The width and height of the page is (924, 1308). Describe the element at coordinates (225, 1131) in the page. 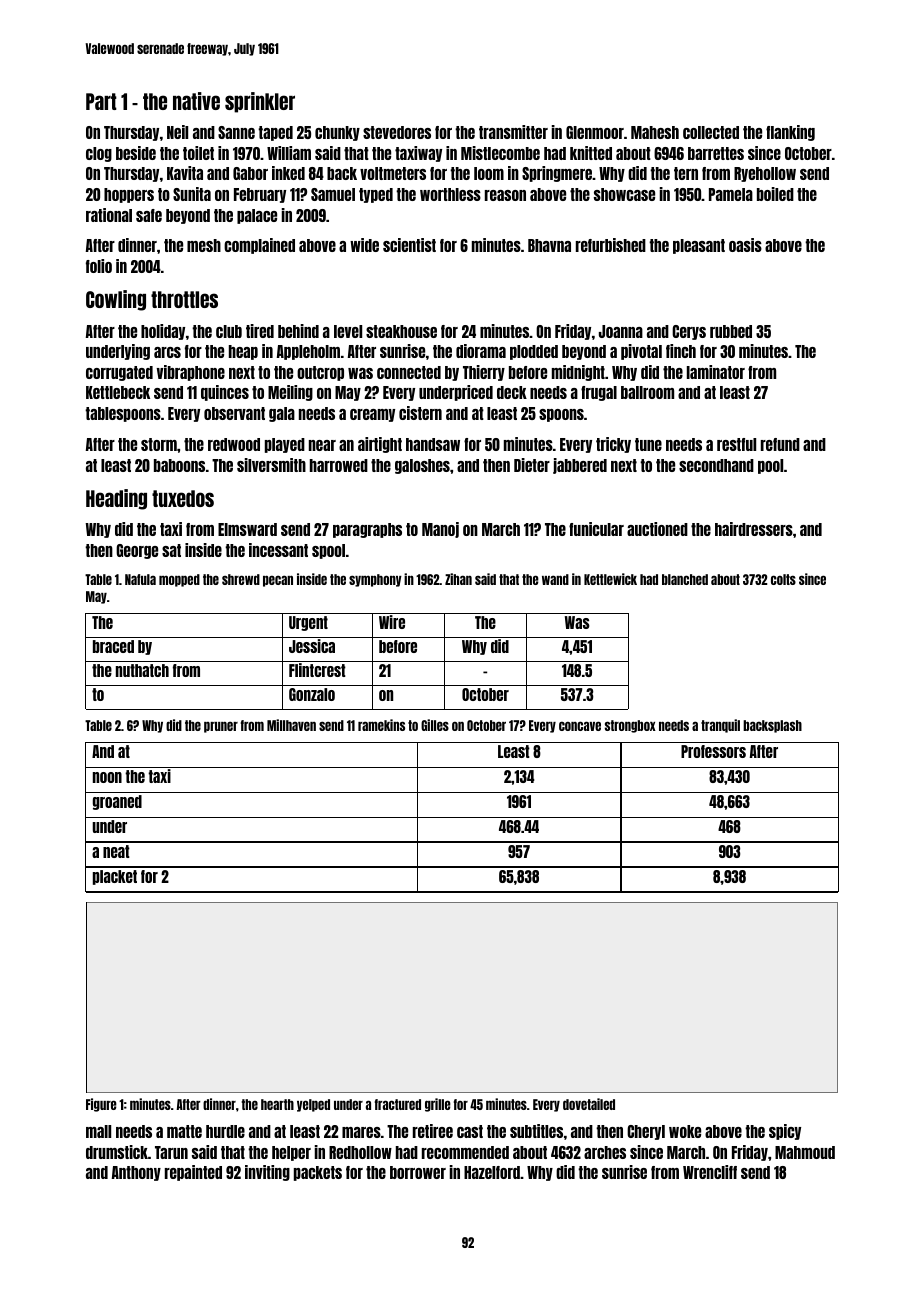

I see `hurdle` at that location.
